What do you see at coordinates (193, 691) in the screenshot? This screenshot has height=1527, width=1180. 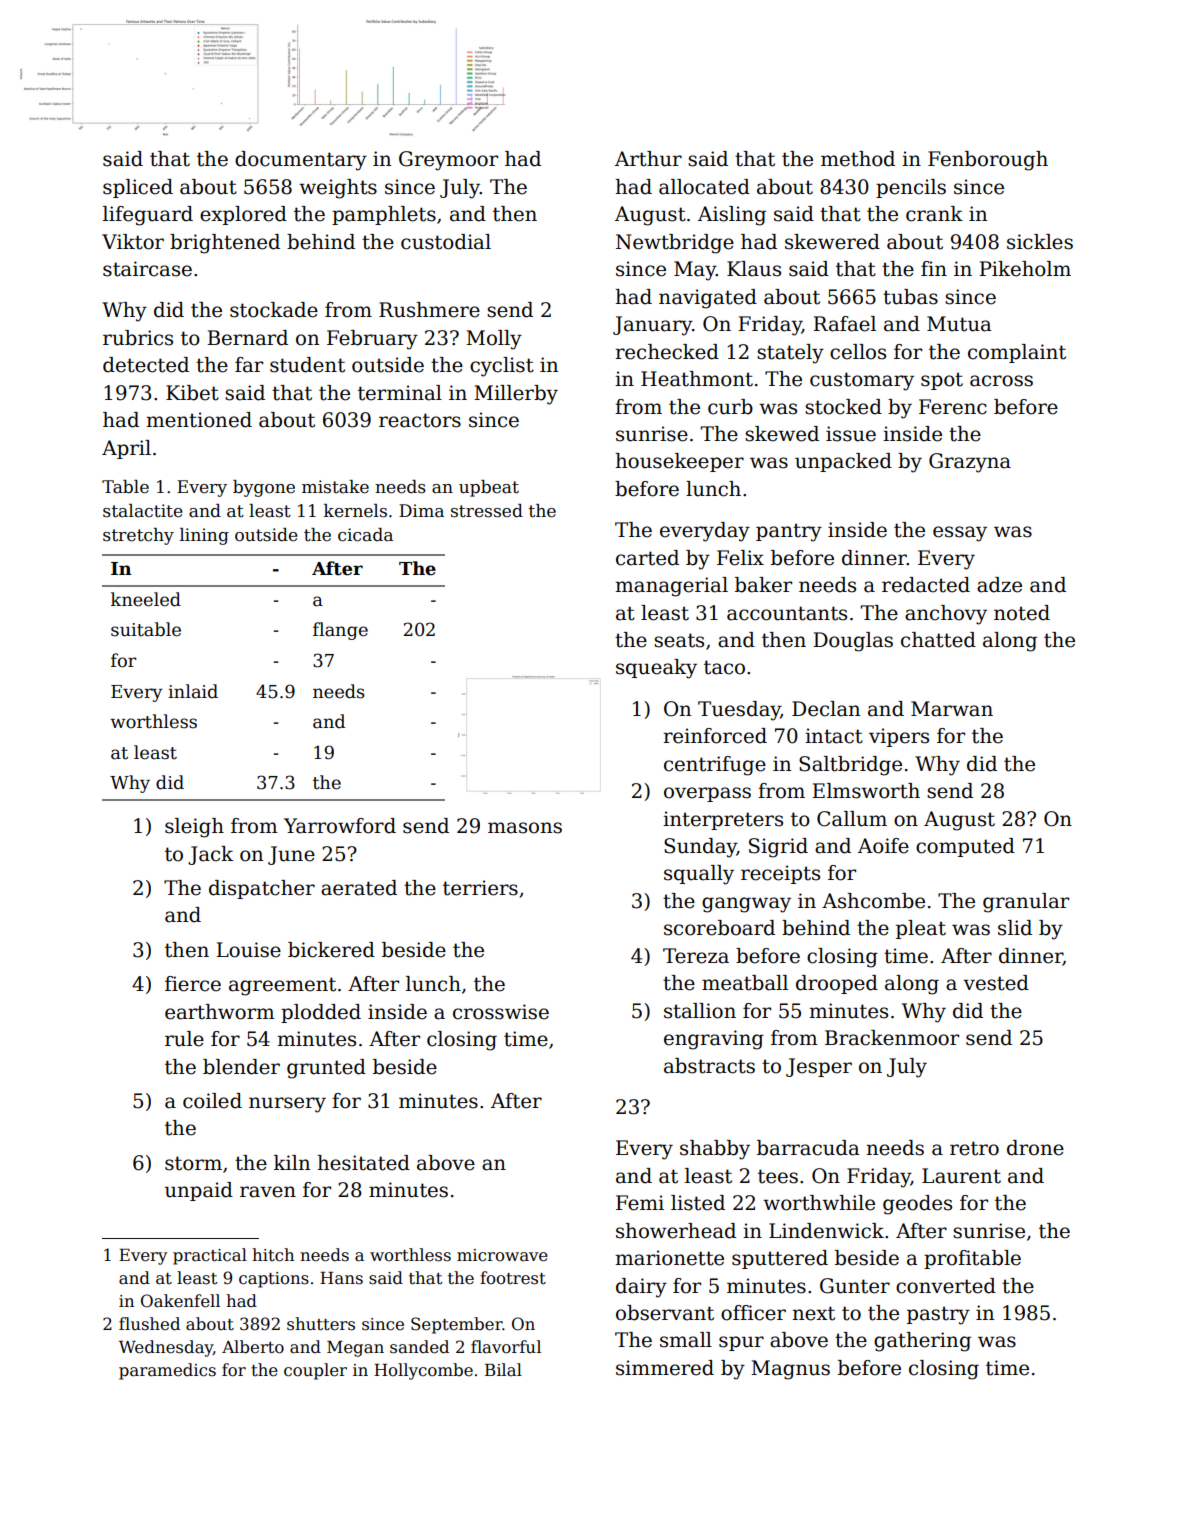 I see `inlaid` at bounding box center [193, 691].
